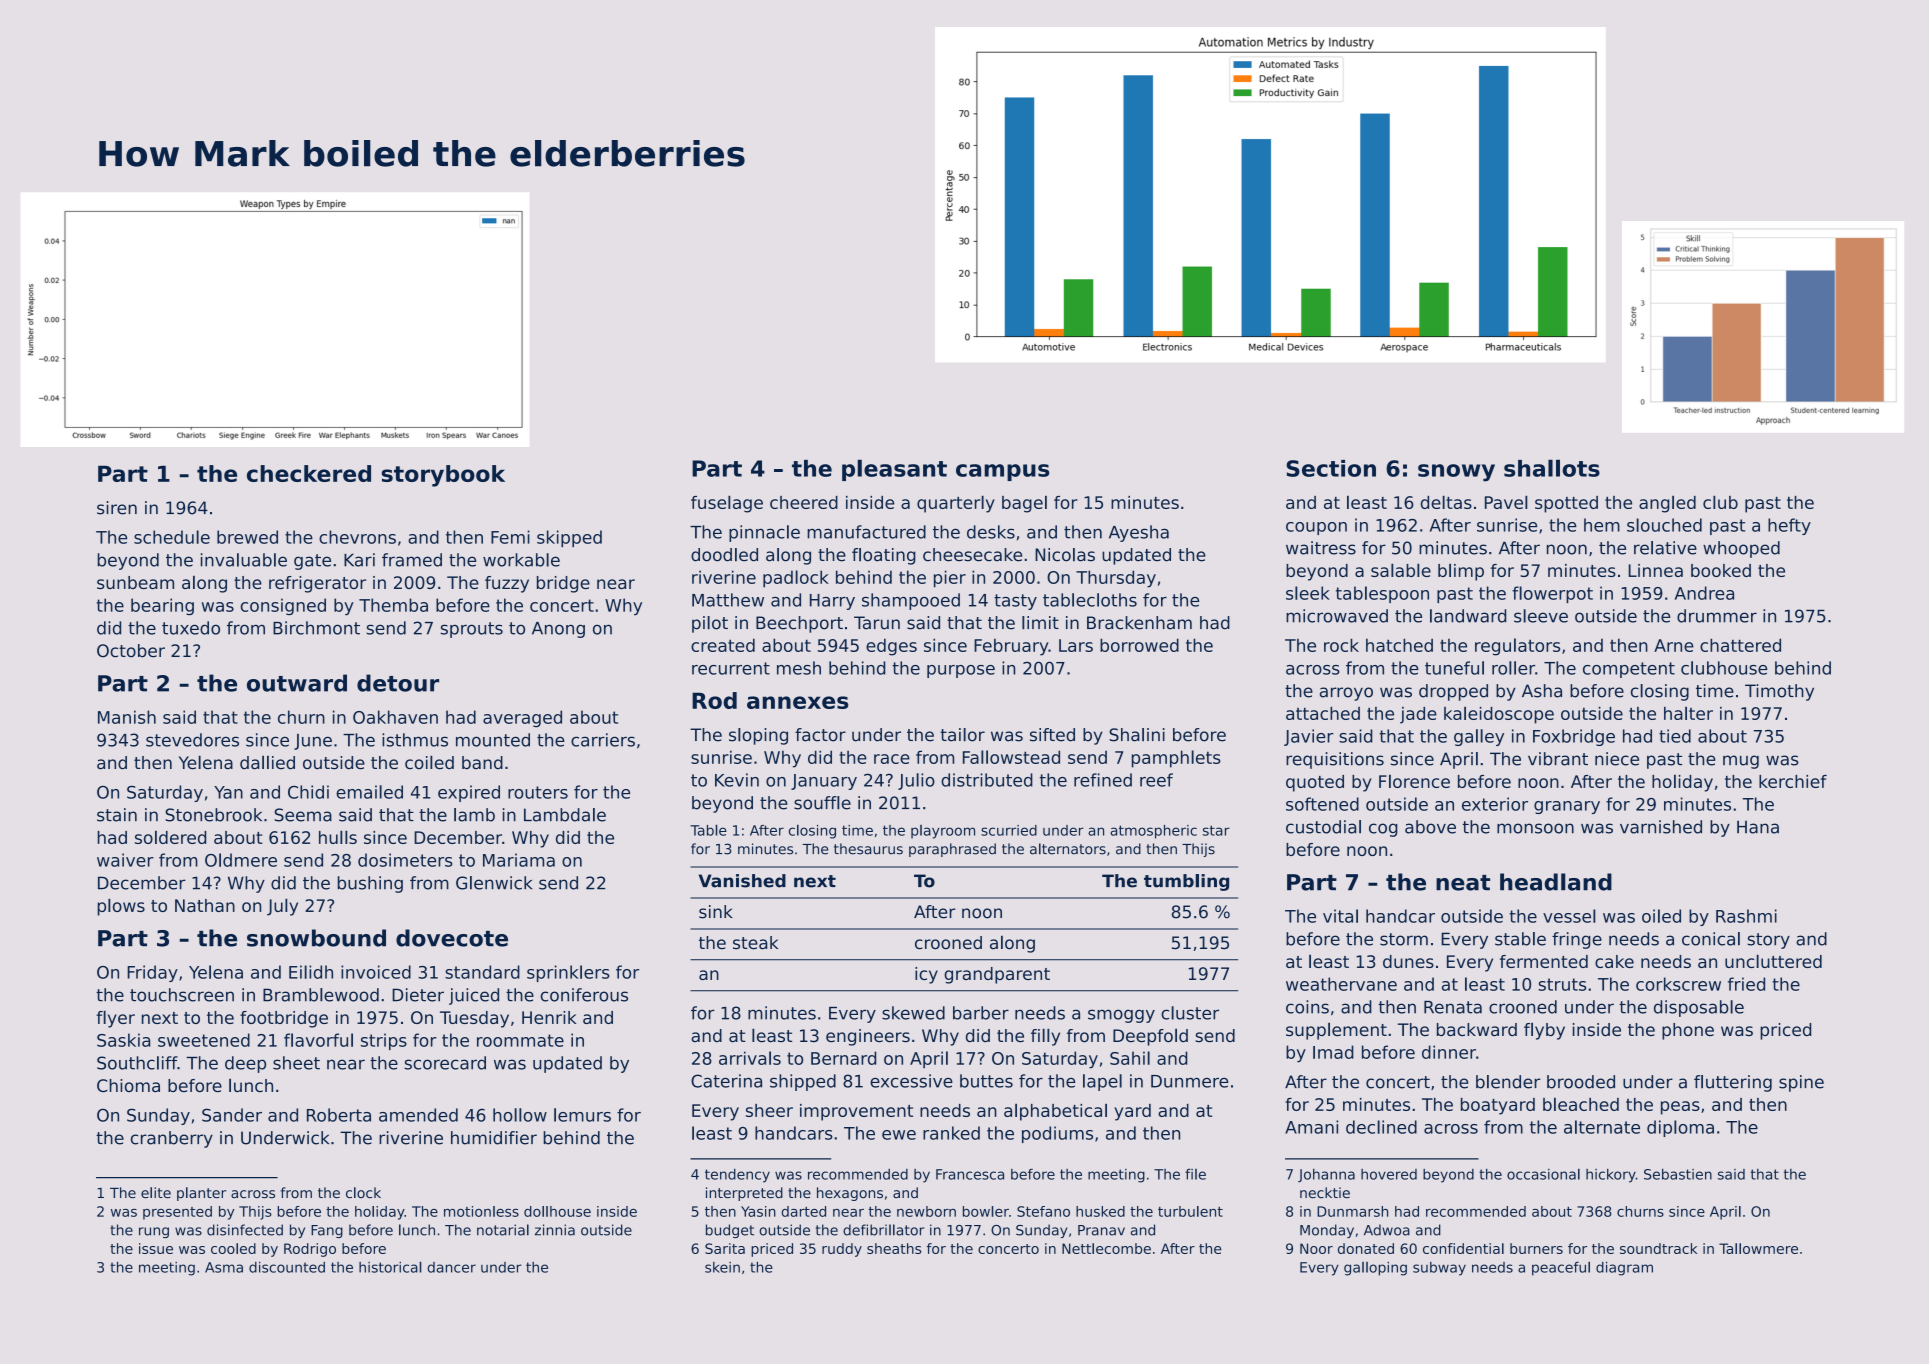 This document has height=1364, width=1929. What do you see at coordinates (956, 504) in the document?
I see `quarterly` at bounding box center [956, 504].
